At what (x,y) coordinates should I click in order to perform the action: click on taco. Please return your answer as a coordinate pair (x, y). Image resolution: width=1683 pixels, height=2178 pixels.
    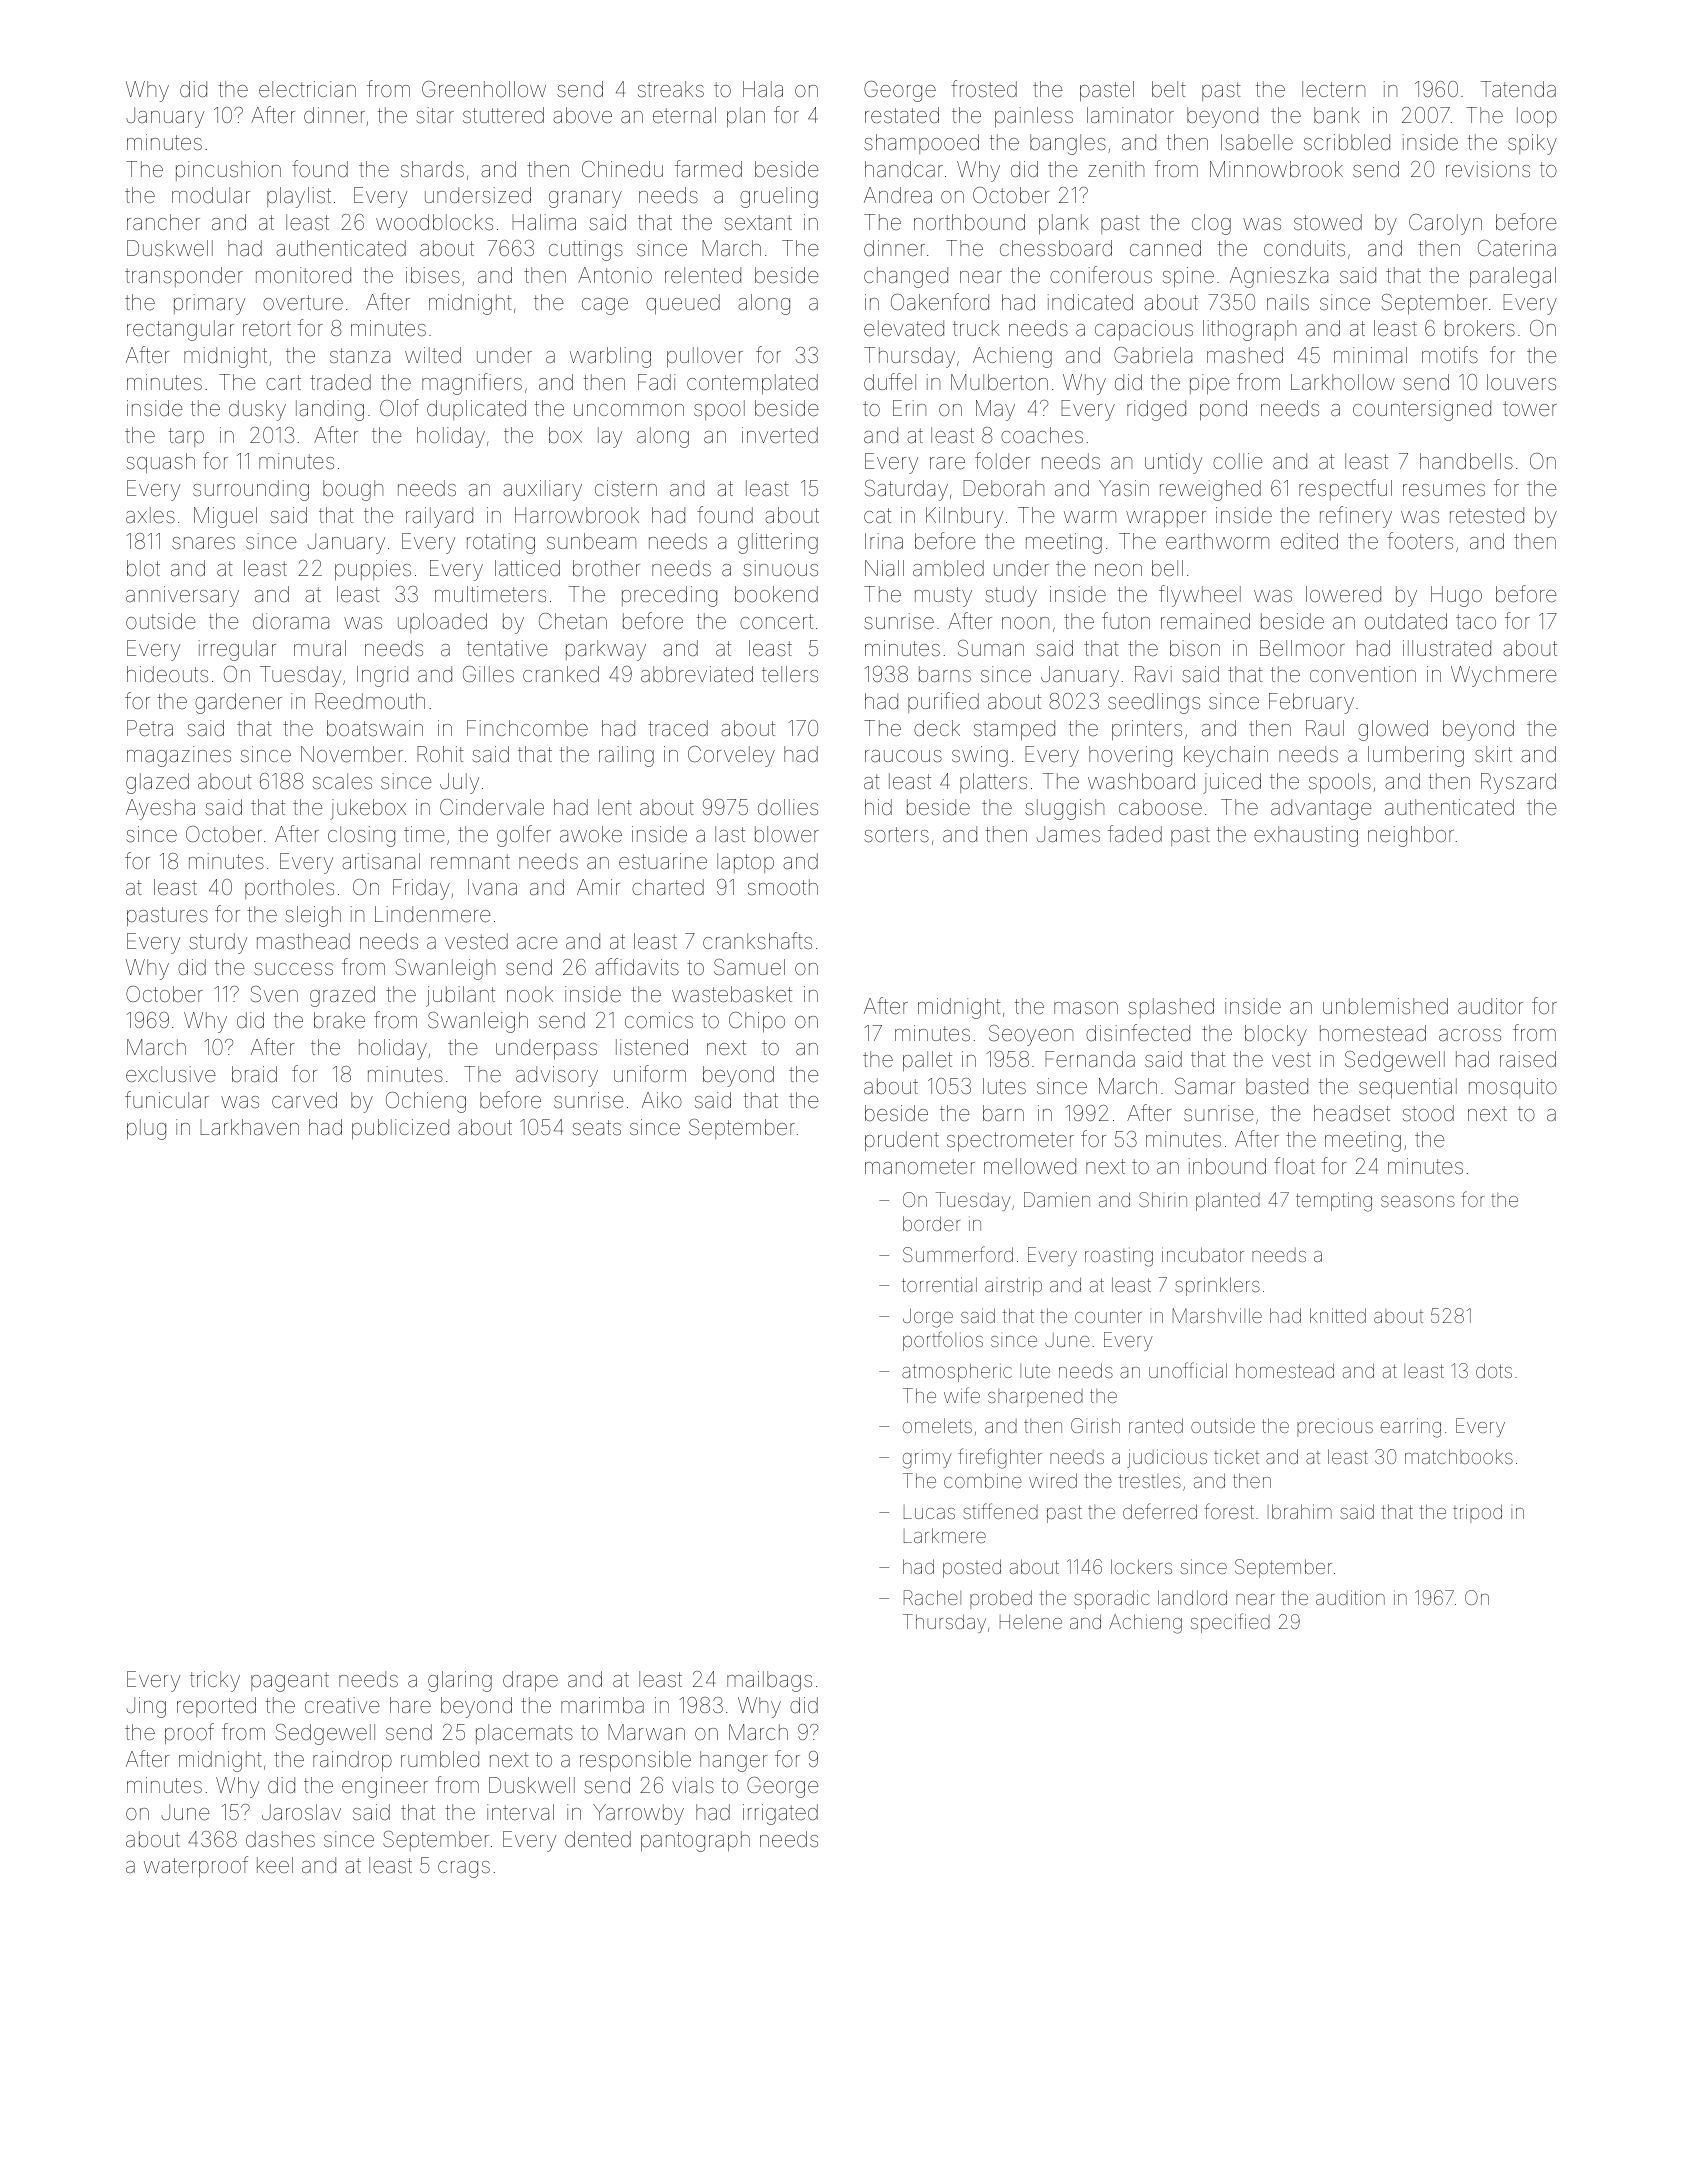
    Looking at the image, I should click on (1476, 622).
